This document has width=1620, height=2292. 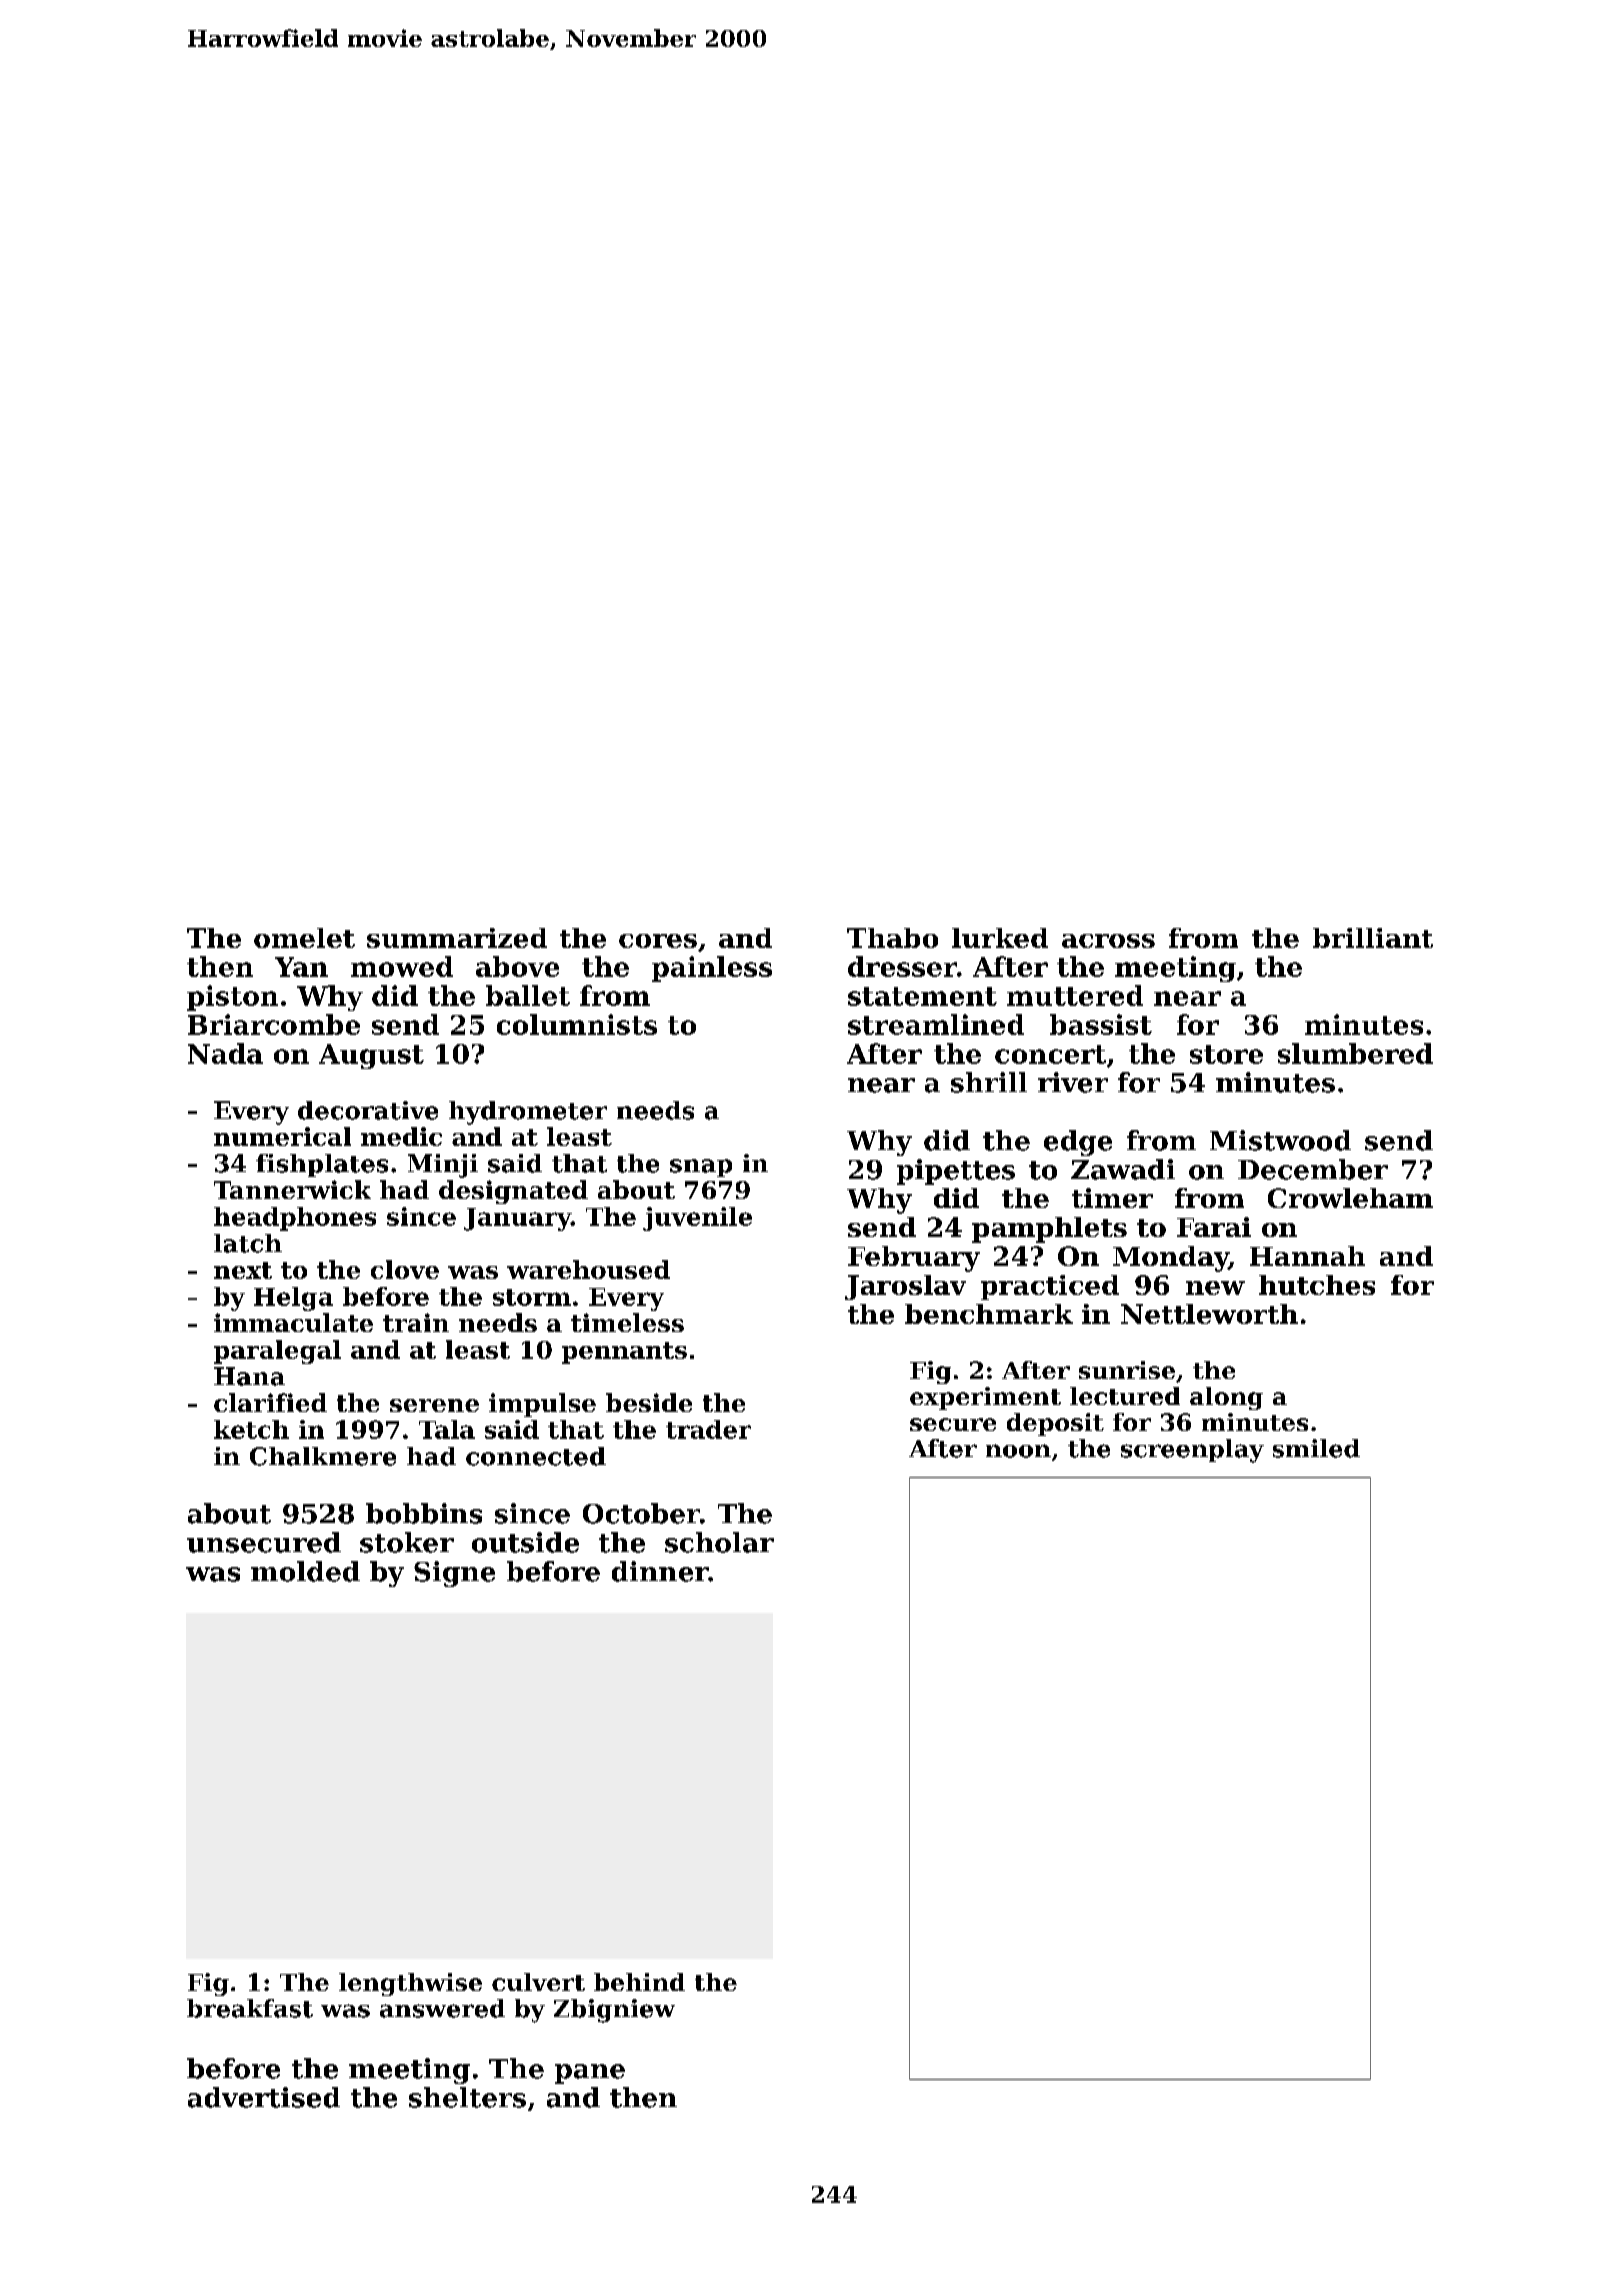 I want to click on Nada, so click(x=225, y=1053).
